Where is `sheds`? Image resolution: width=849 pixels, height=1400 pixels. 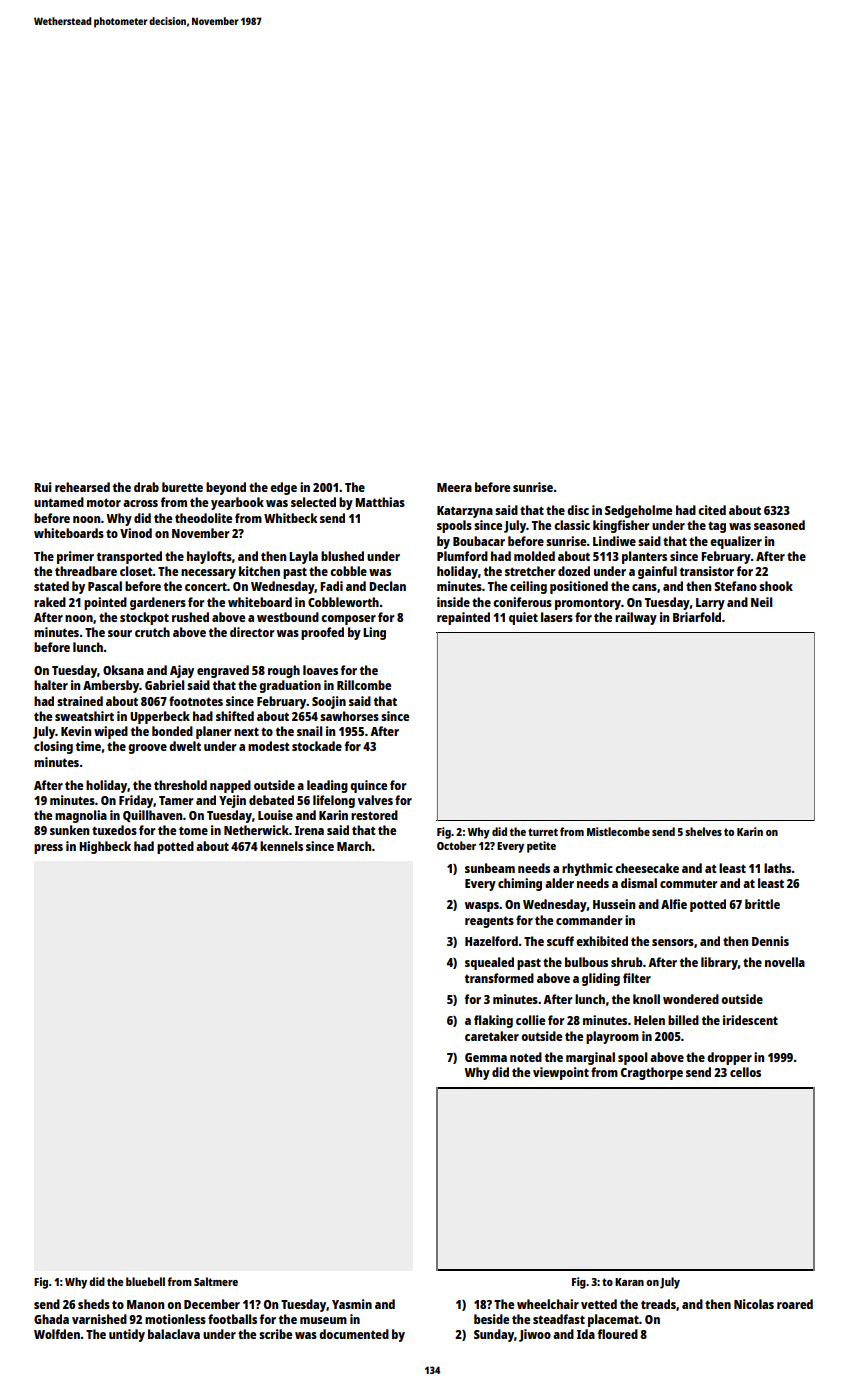 sheds is located at coordinates (94, 1304).
